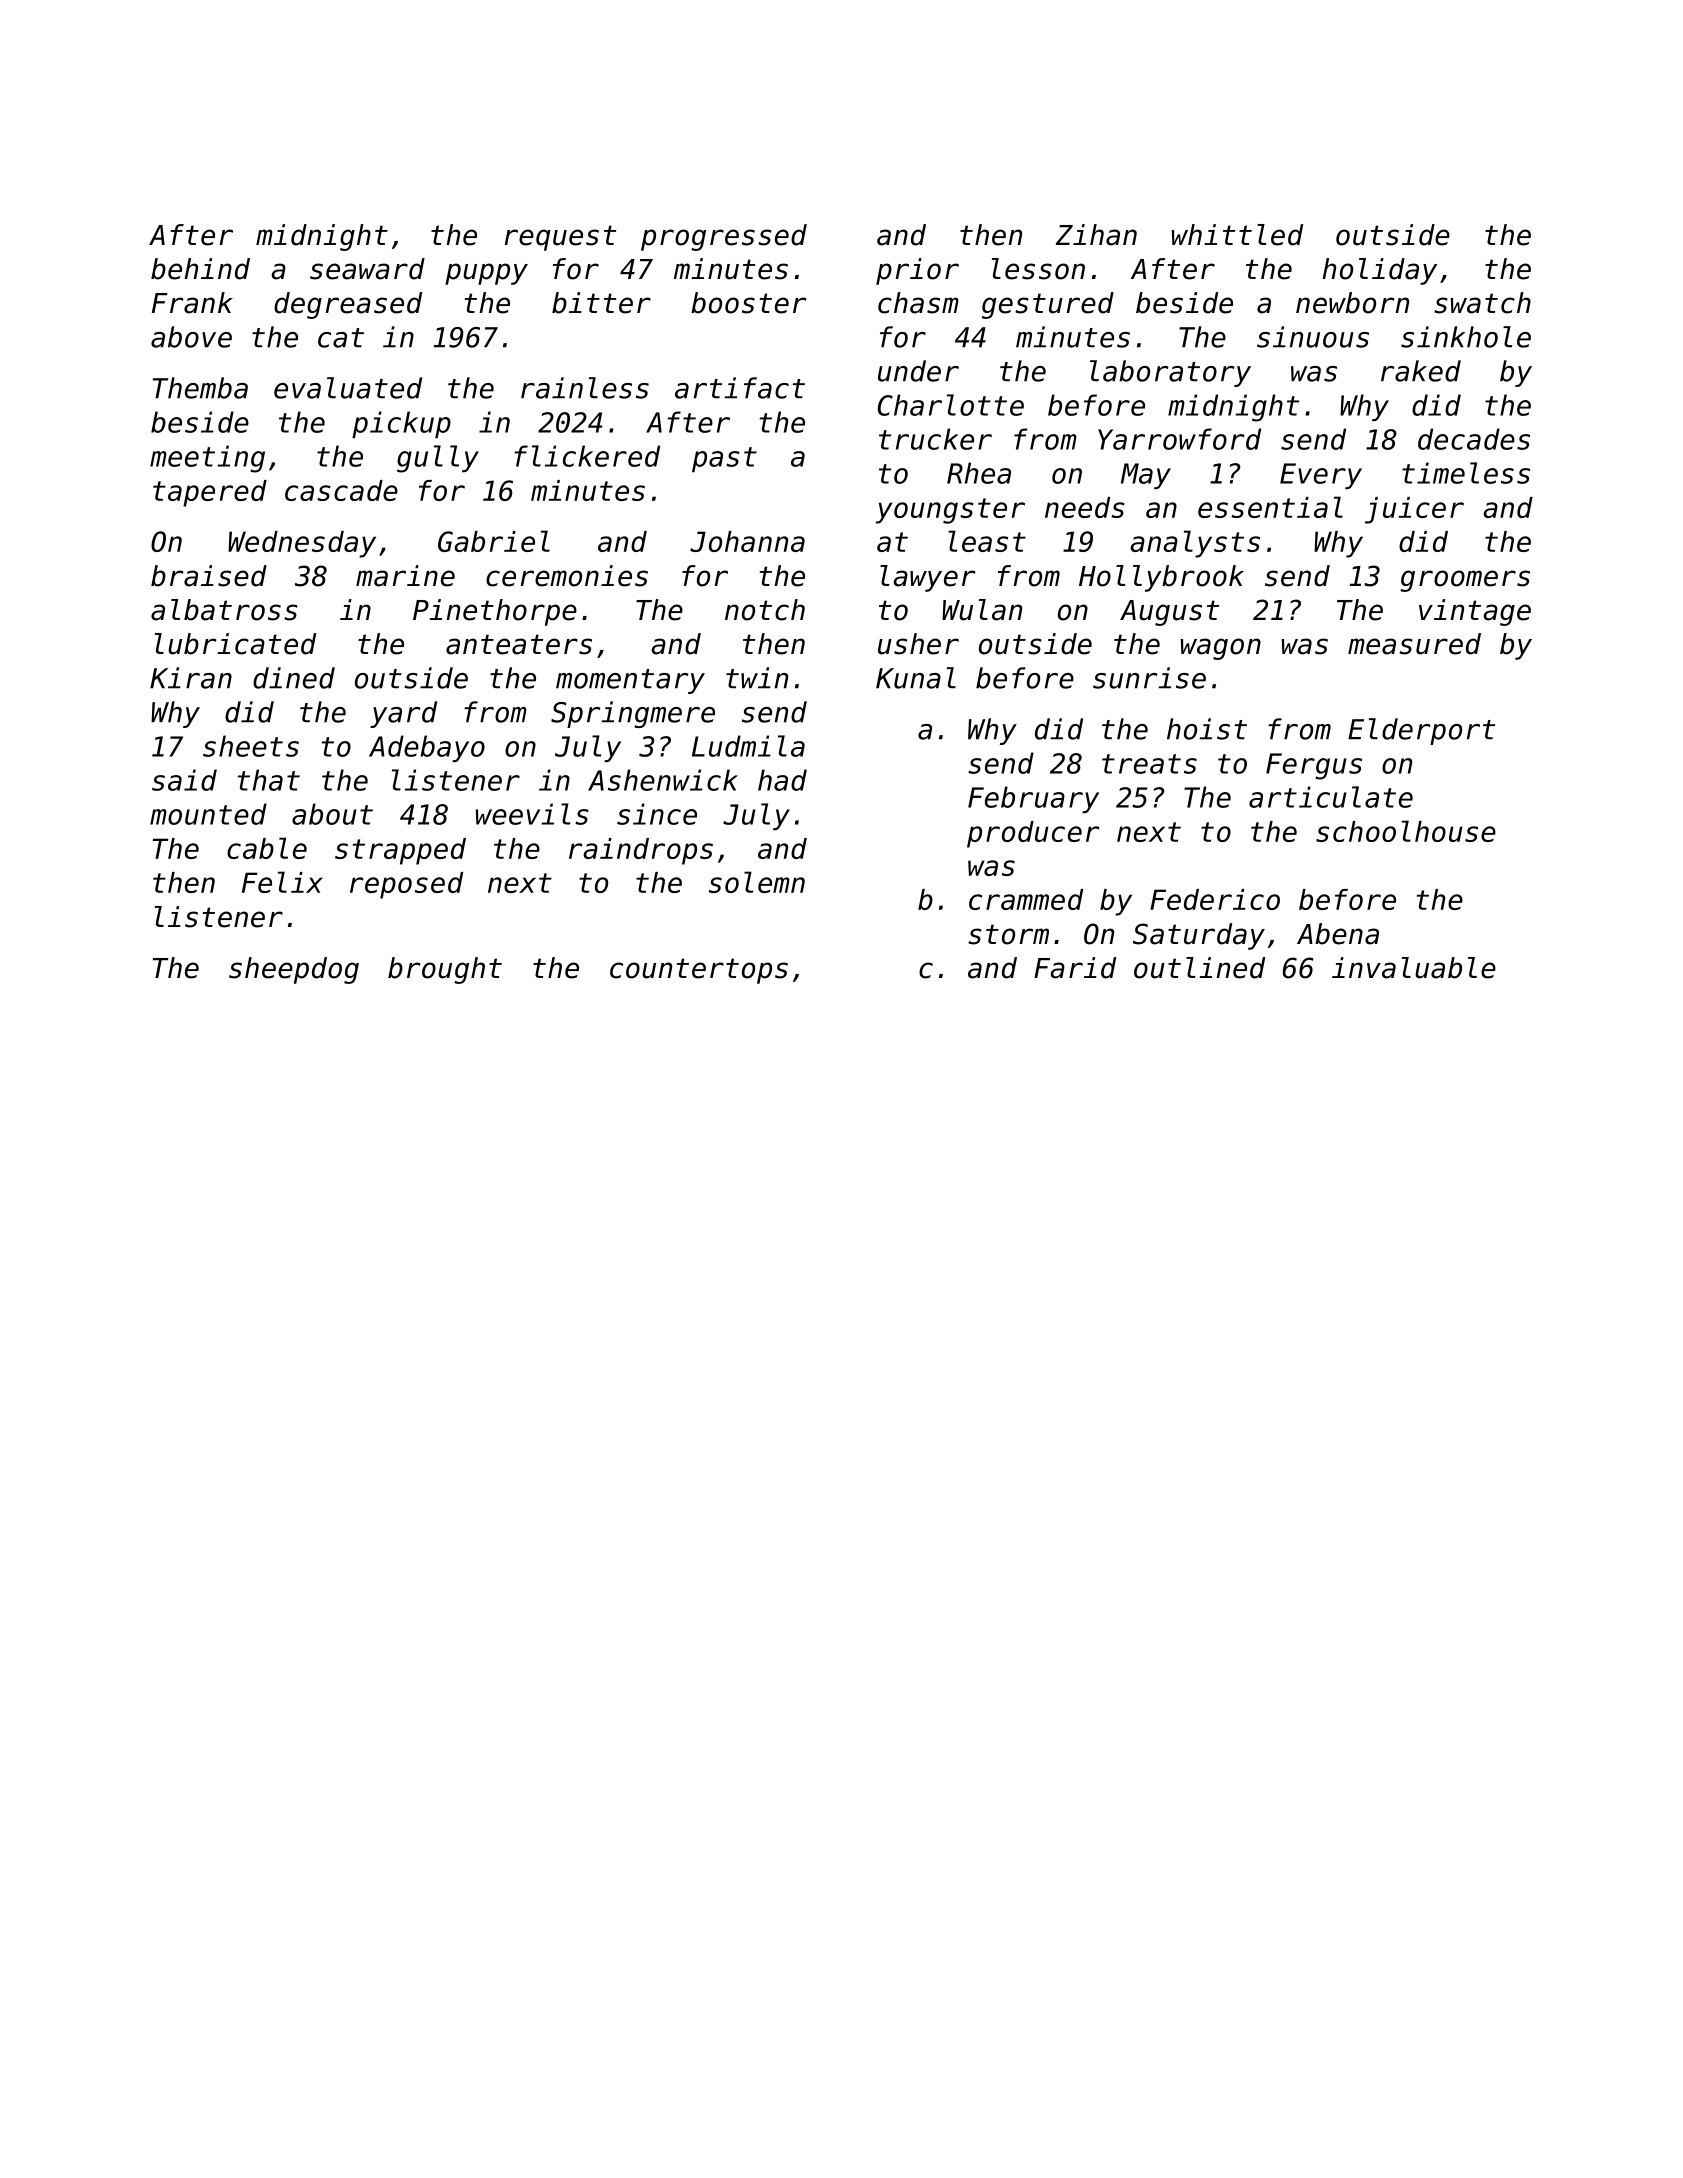  What do you see at coordinates (699, 971) in the screenshot?
I see `countertops` at bounding box center [699, 971].
